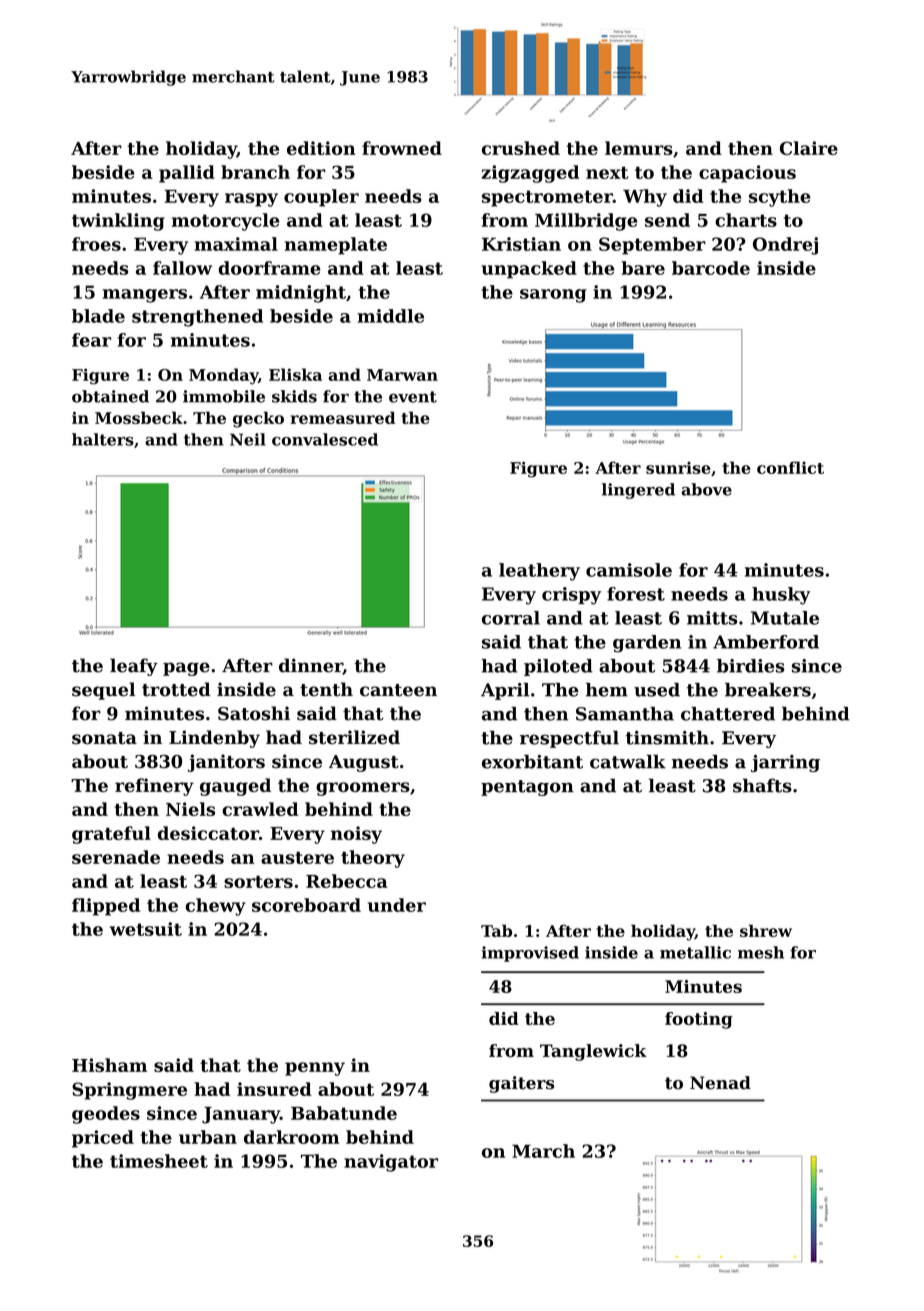 The width and height of the screenshot is (924, 1311). What do you see at coordinates (215, 907) in the screenshot?
I see `chewy` at bounding box center [215, 907].
